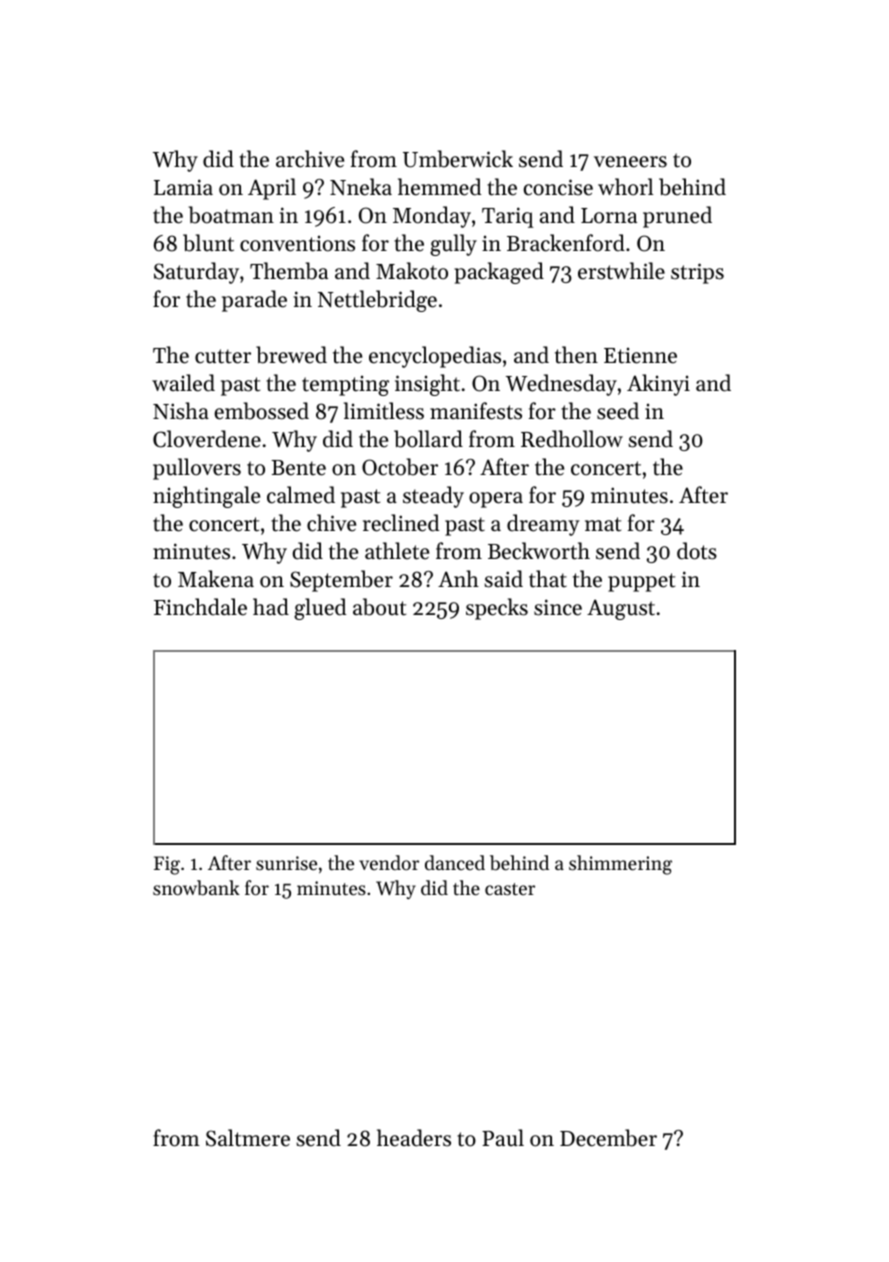 The image size is (889, 1262). What do you see at coordinates (248, 1138) in the image?
I see `Saltmere` at bounding box center [248, 1138].
